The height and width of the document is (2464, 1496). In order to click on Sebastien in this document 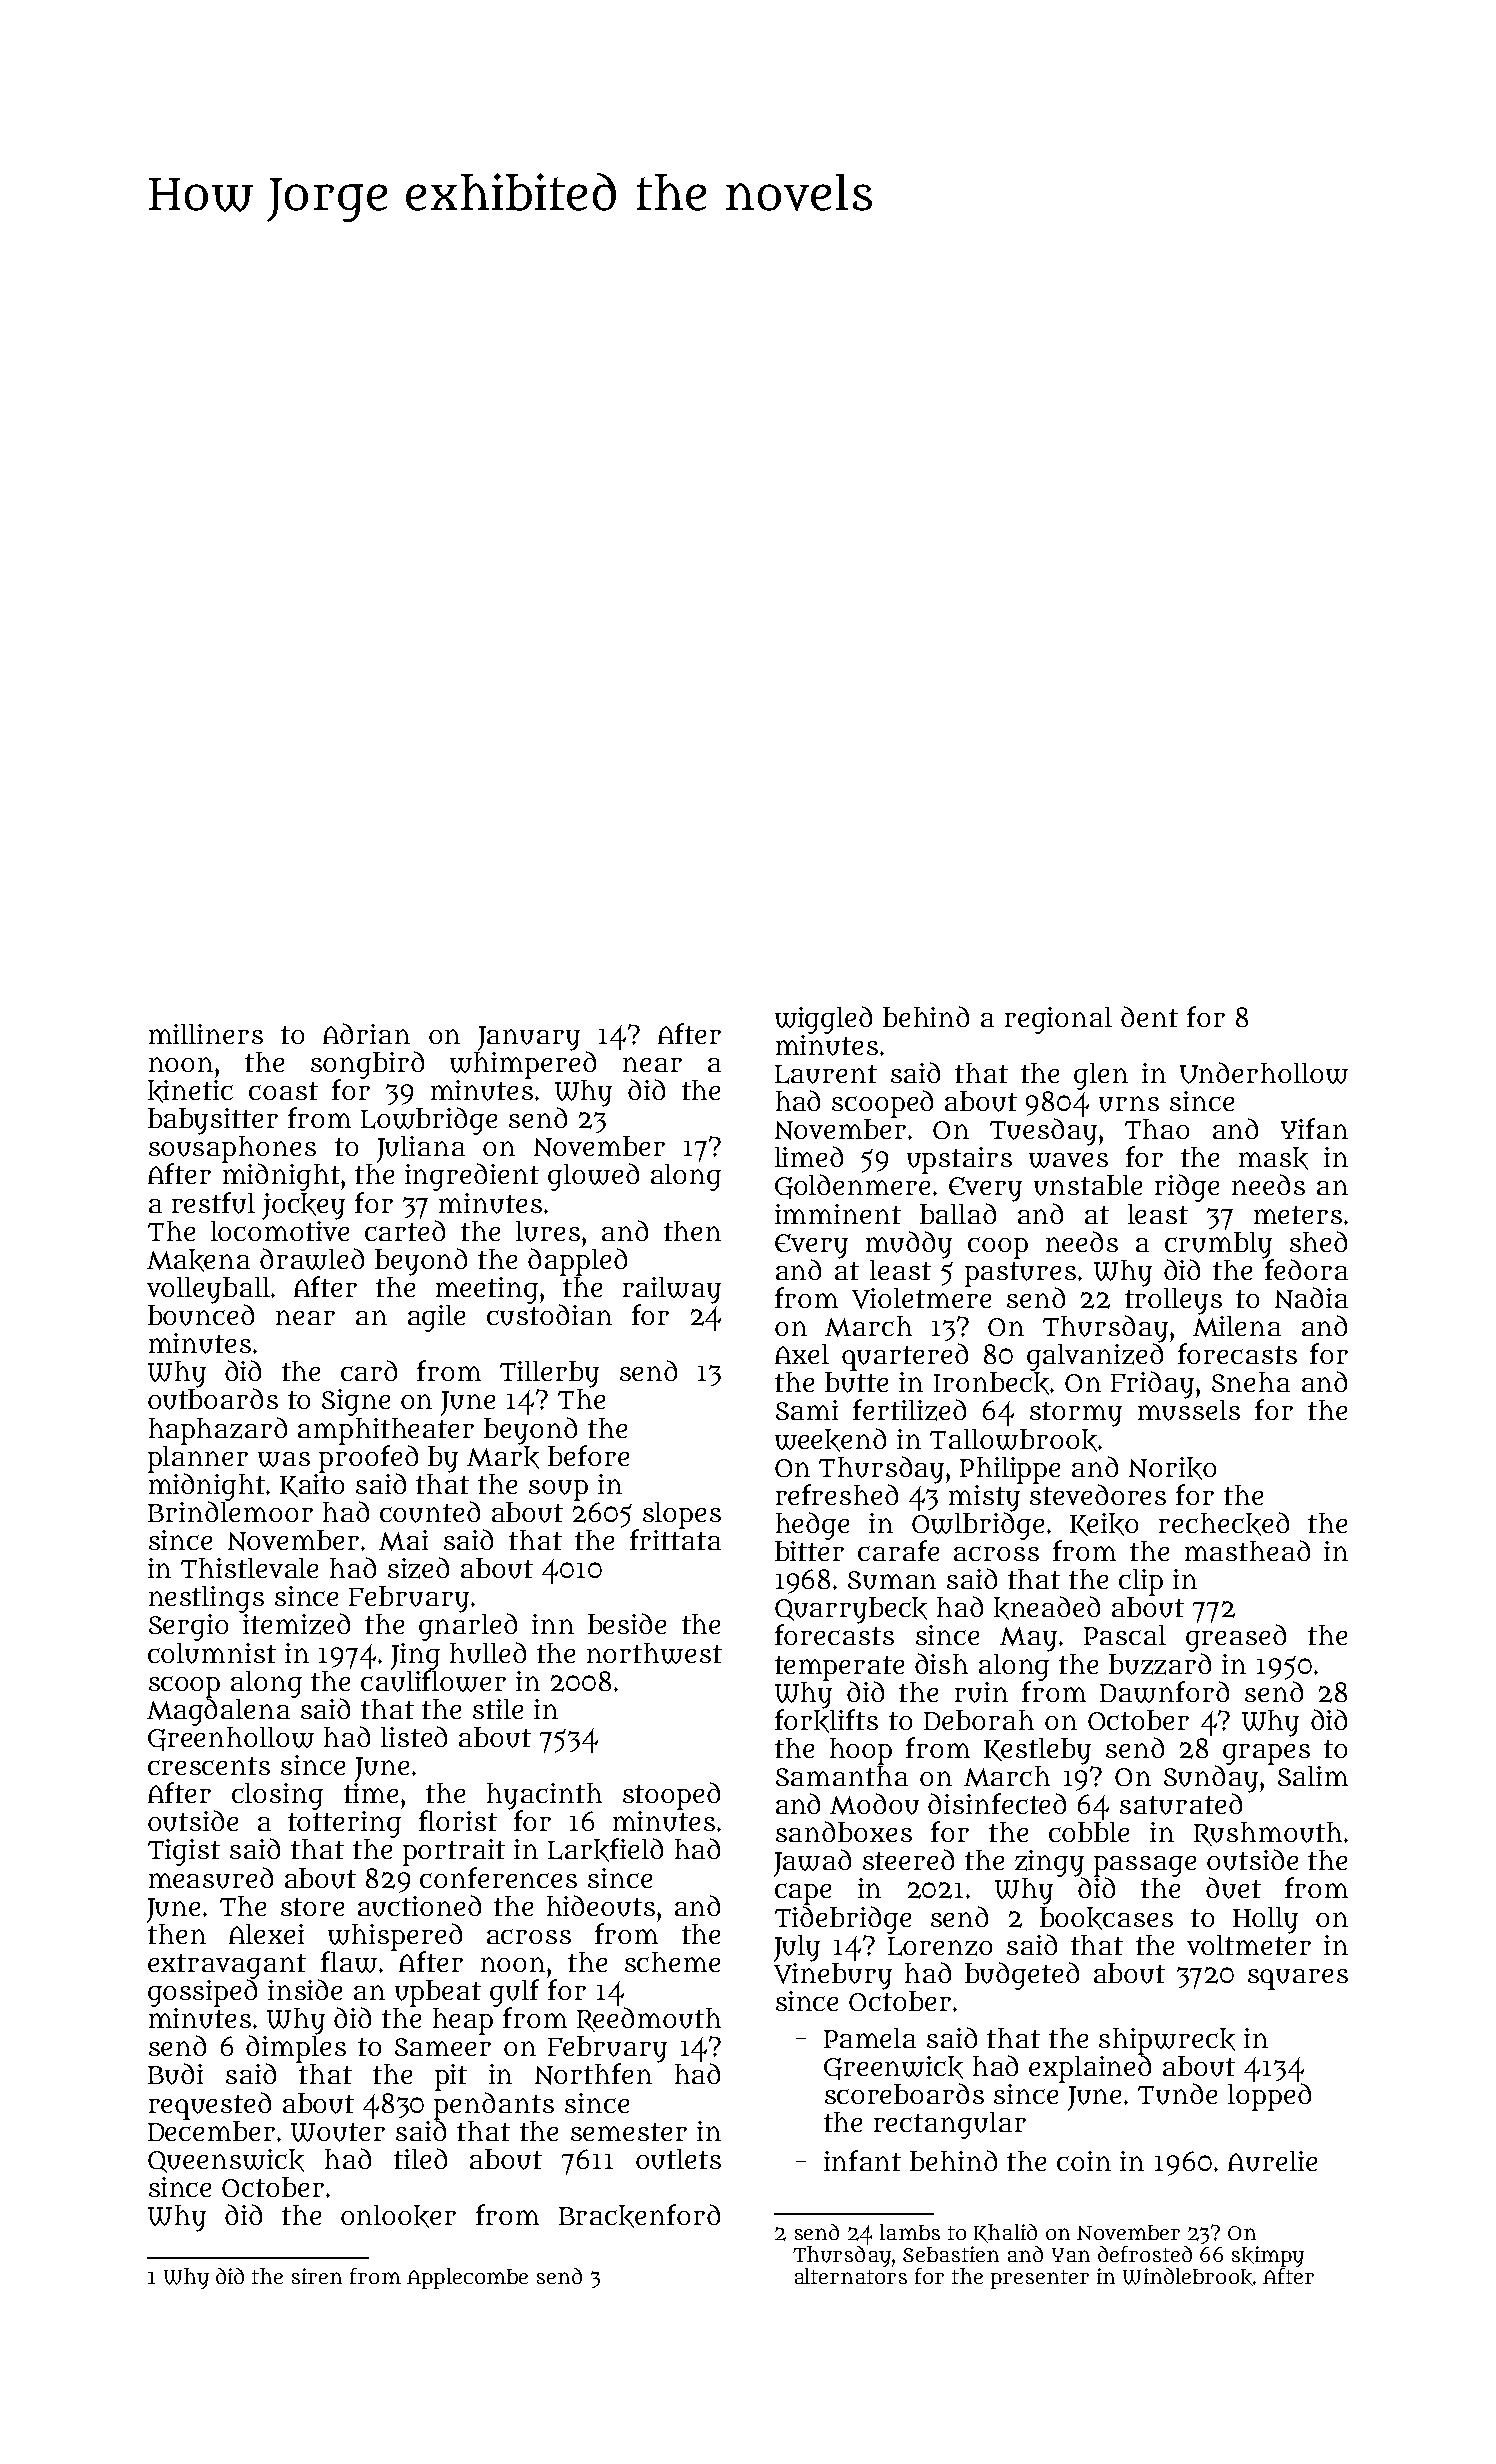, I will do `click(951, 2254)`.
